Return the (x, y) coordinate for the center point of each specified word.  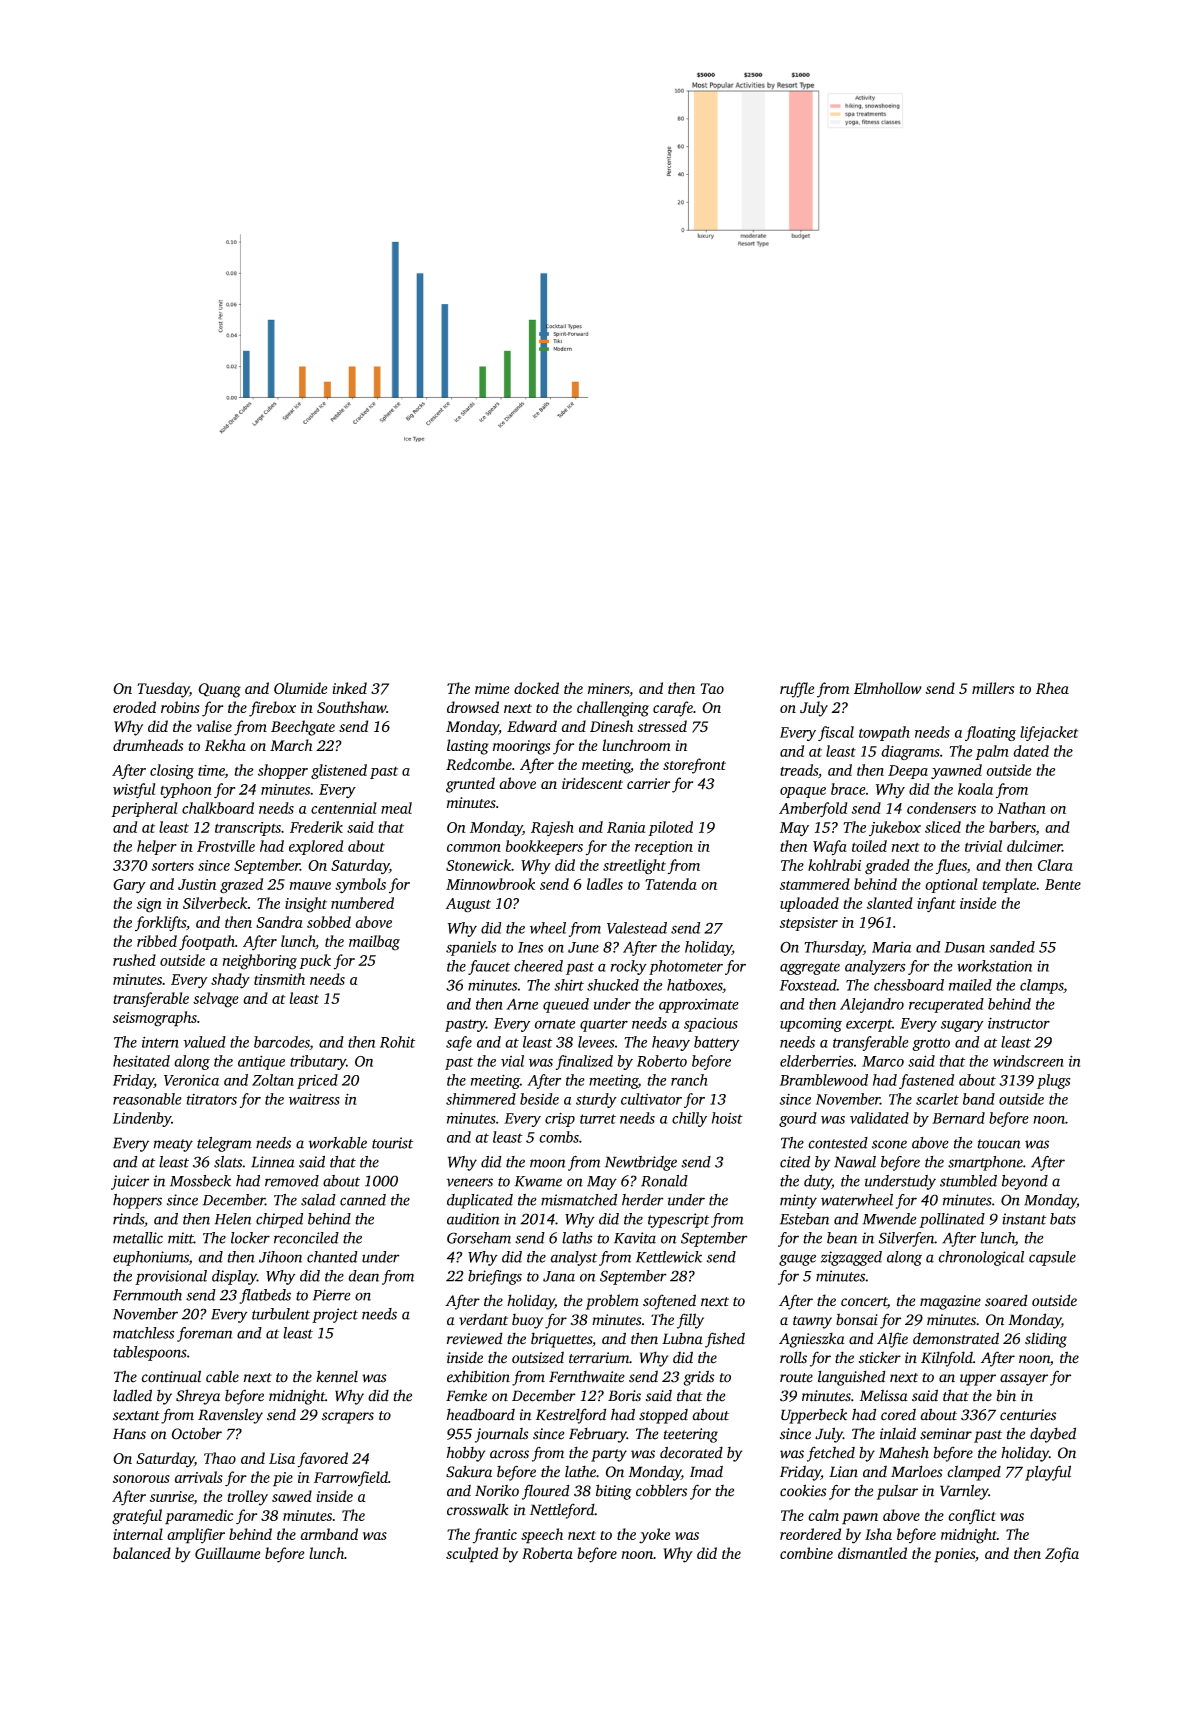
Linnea (273, 1162)
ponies (954, 1555)
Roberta (547, 1553)
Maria (892, 947)
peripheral (144, 809)
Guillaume (227, 1553)
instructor (1019, 1023)
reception (664, 848)
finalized (584, 1062)
